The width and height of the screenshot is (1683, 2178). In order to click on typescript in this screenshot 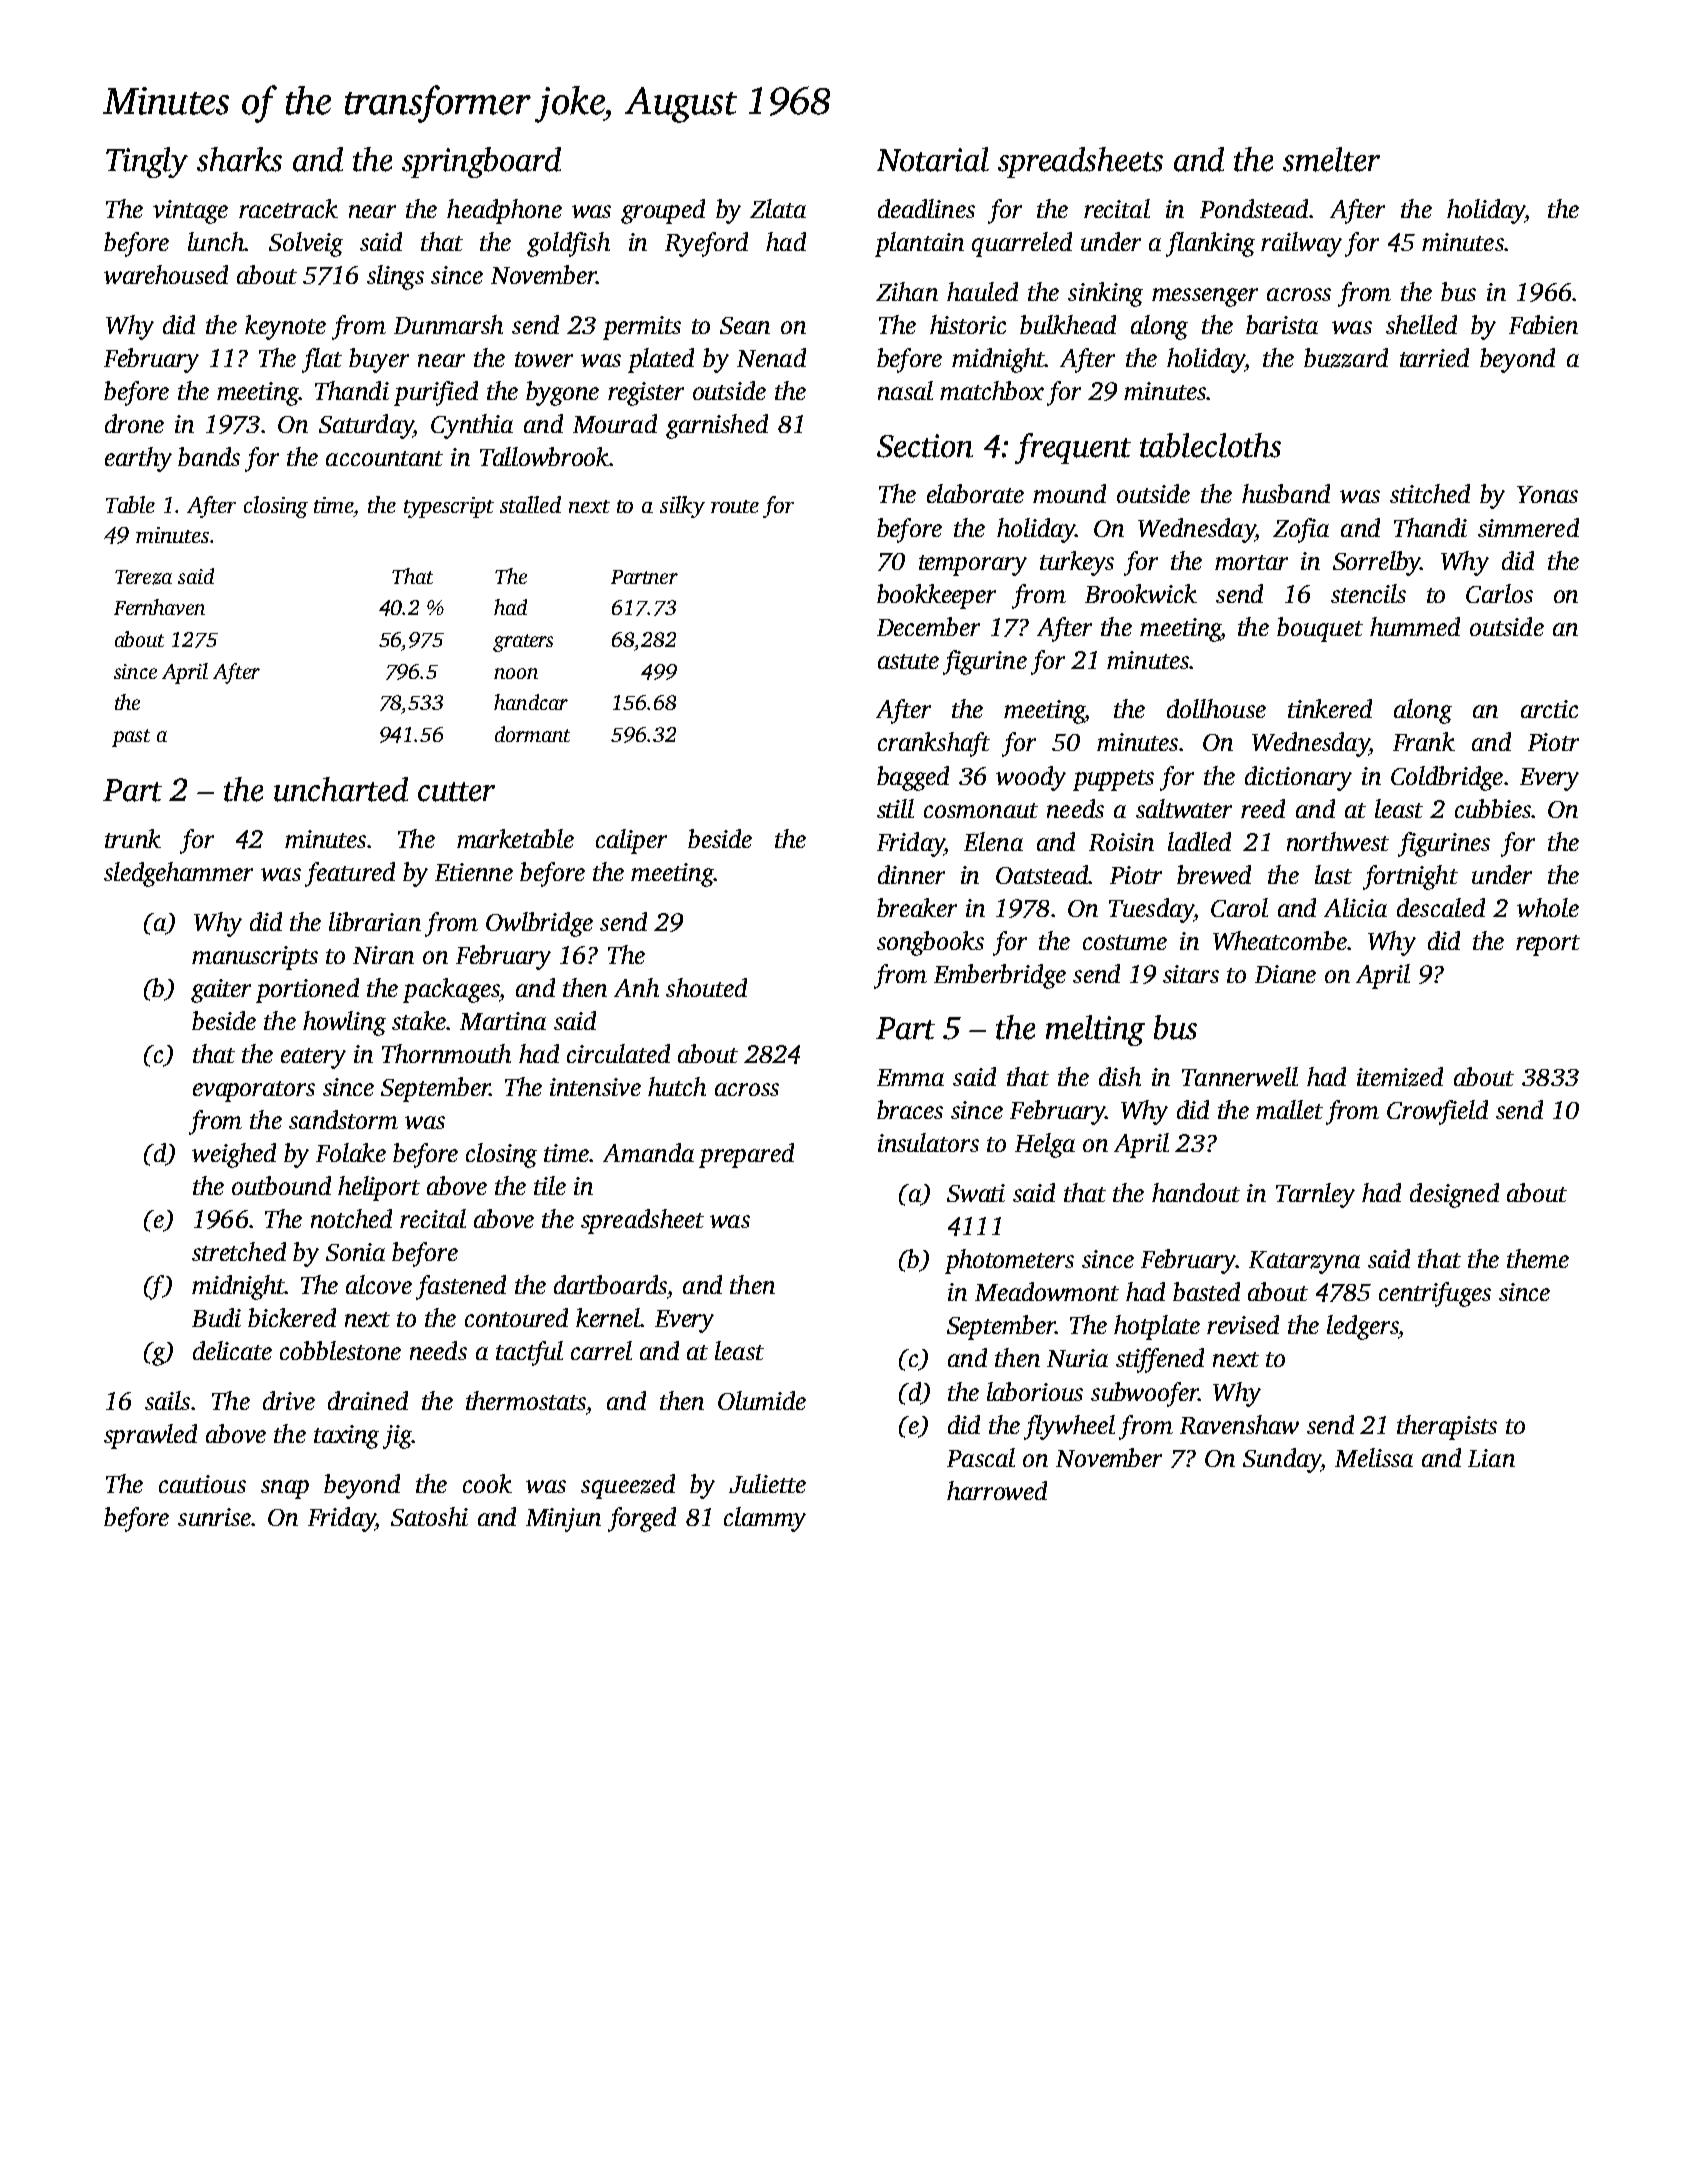, I will do `click(449, 507)`.
